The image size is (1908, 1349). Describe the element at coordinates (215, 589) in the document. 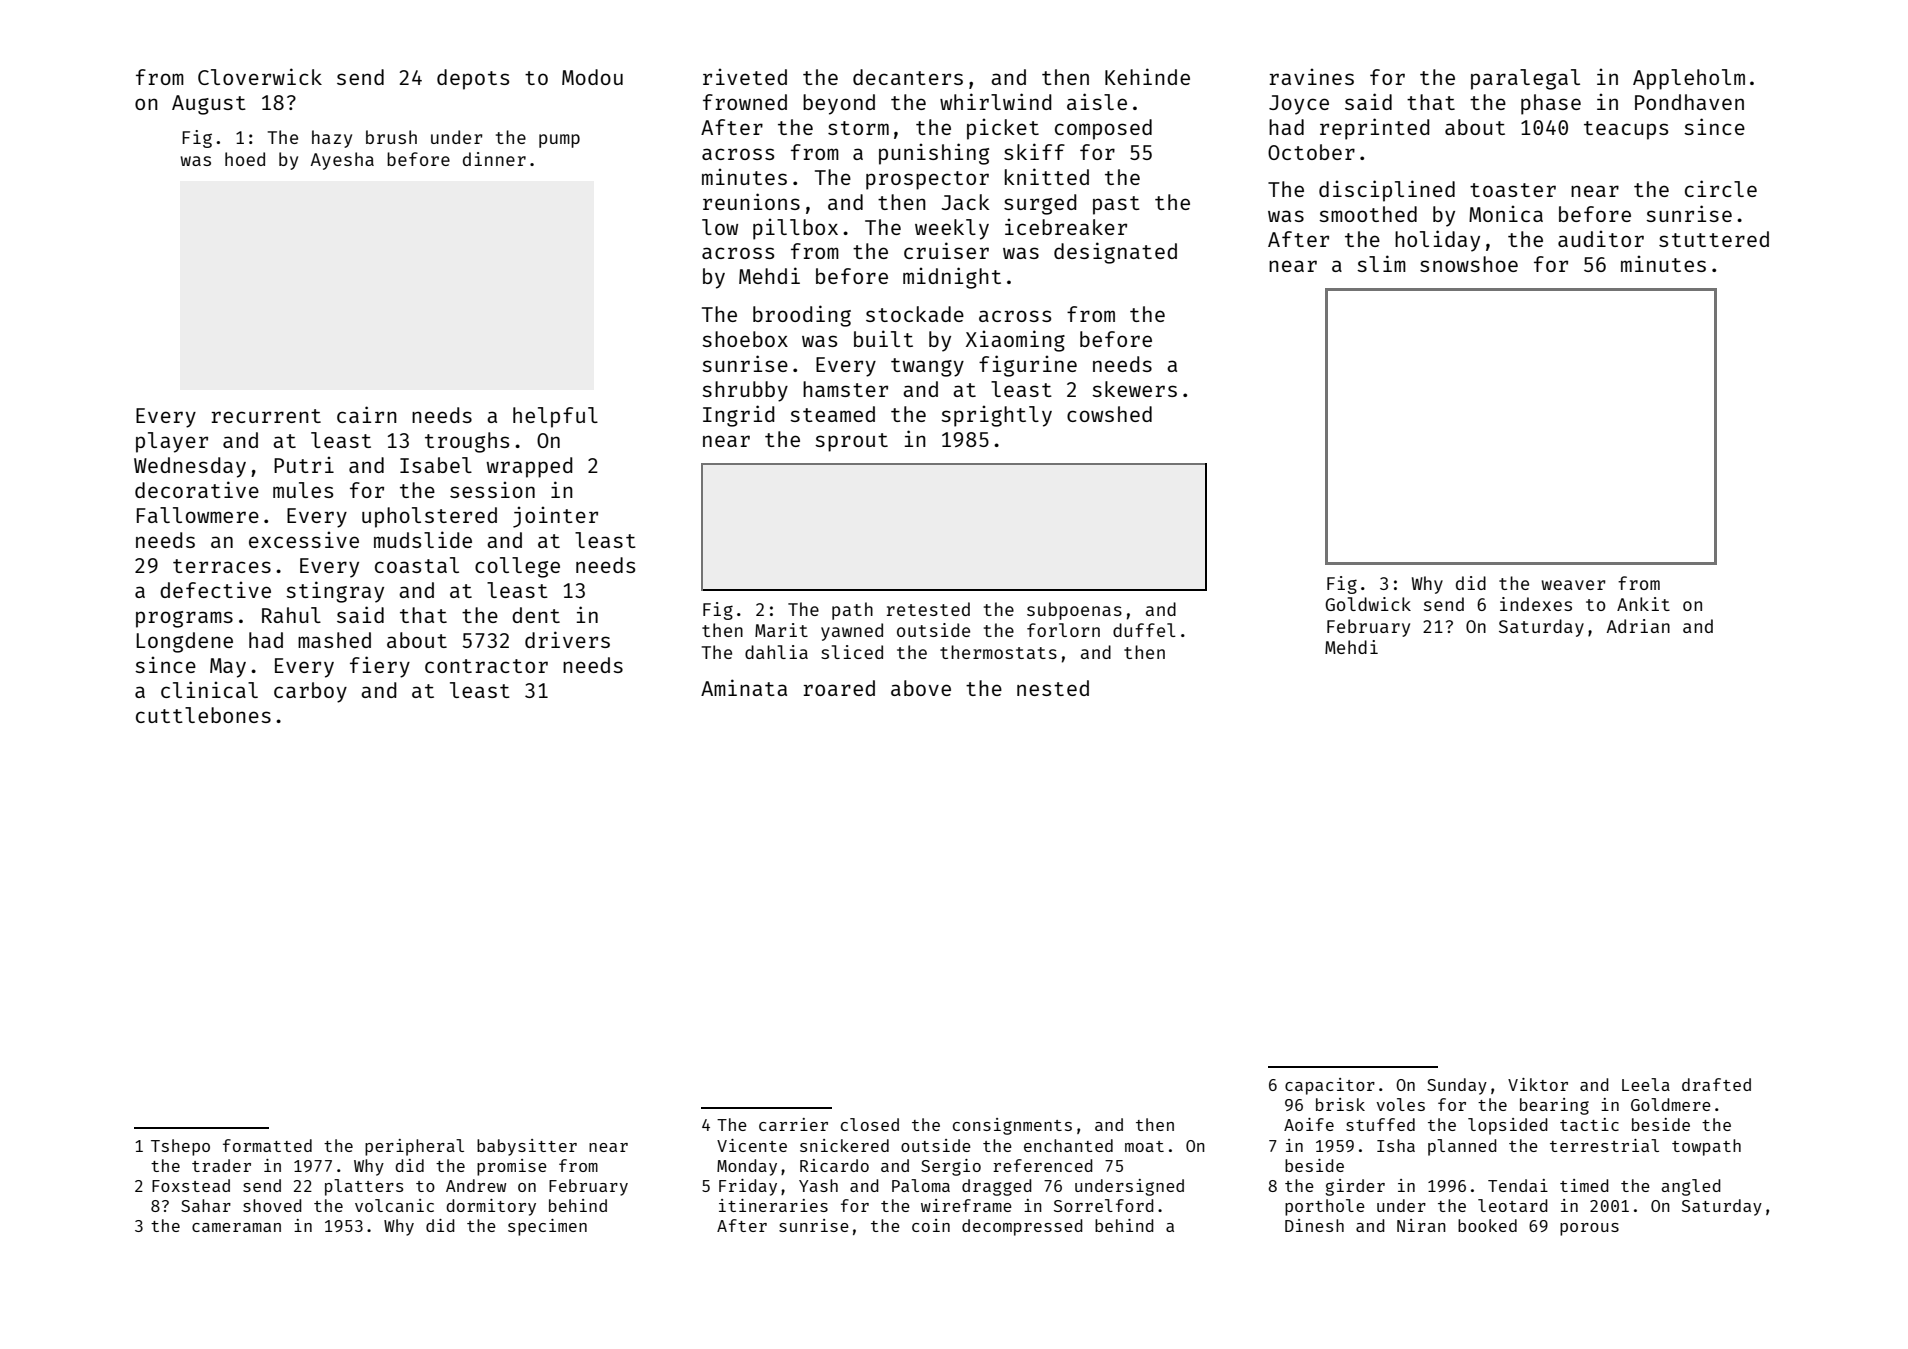

I see `defective` at that location.
